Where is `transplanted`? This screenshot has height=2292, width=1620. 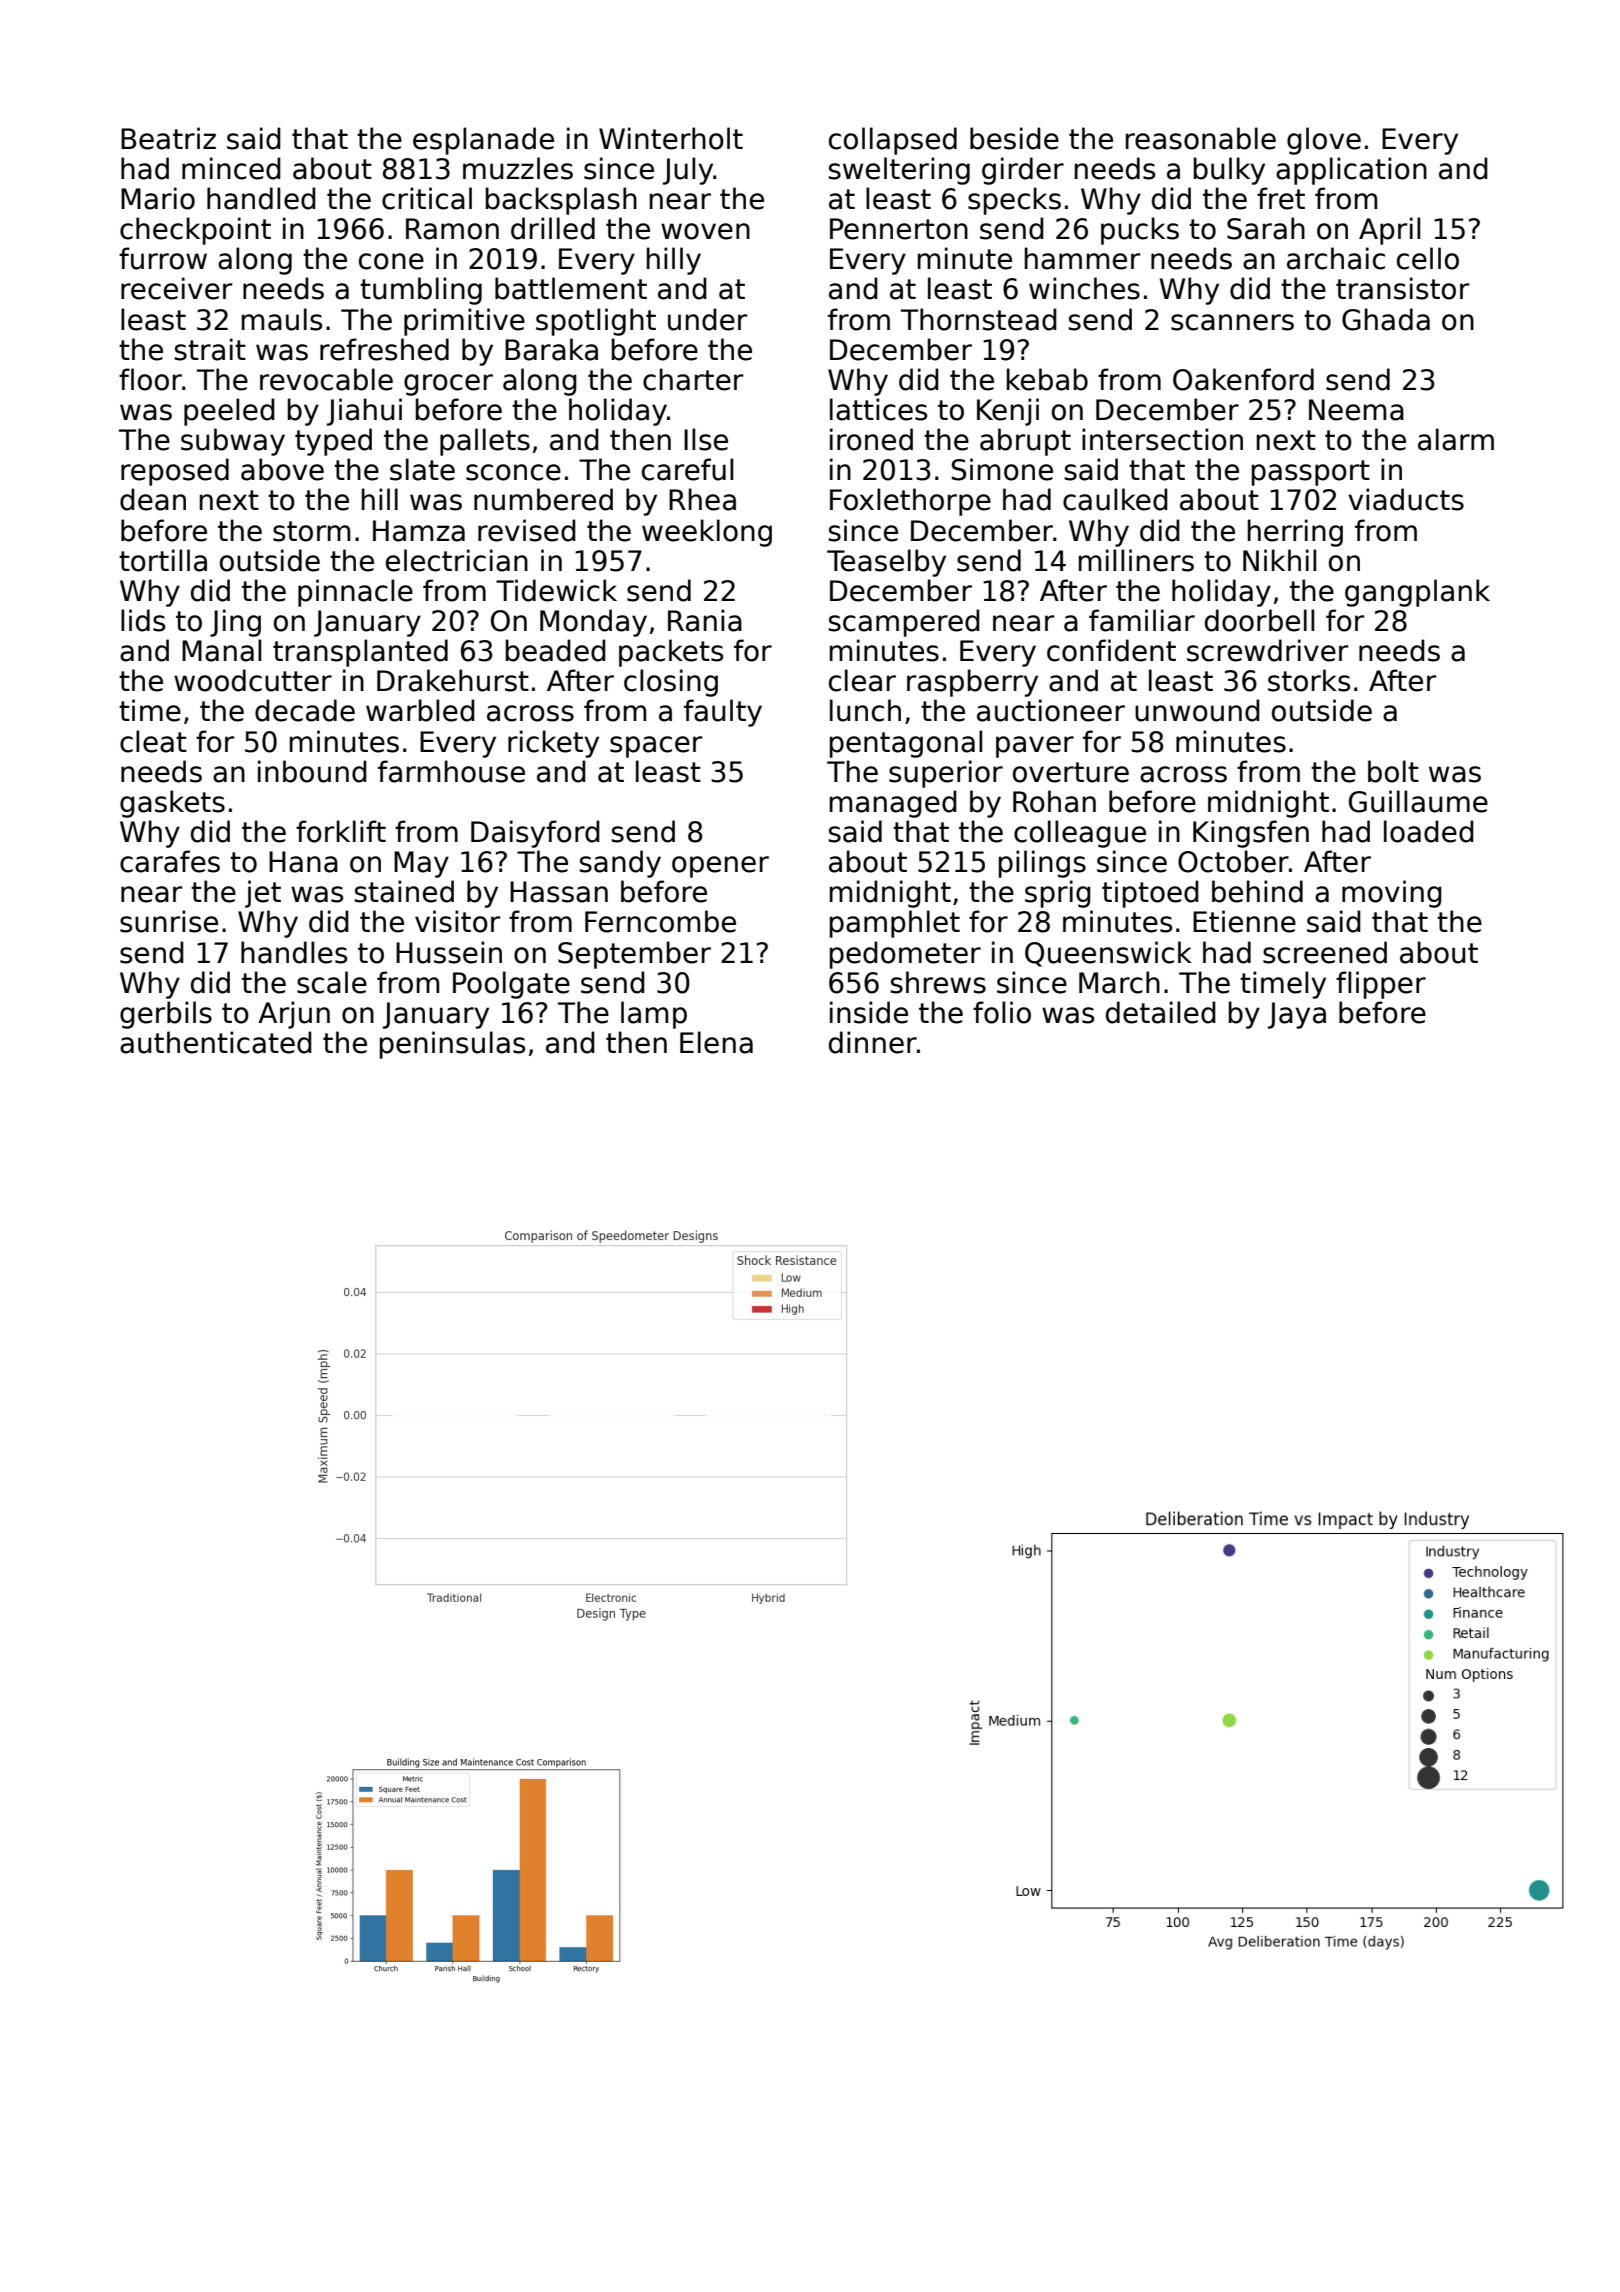
transplanted is located at coordinates (360, 653).
